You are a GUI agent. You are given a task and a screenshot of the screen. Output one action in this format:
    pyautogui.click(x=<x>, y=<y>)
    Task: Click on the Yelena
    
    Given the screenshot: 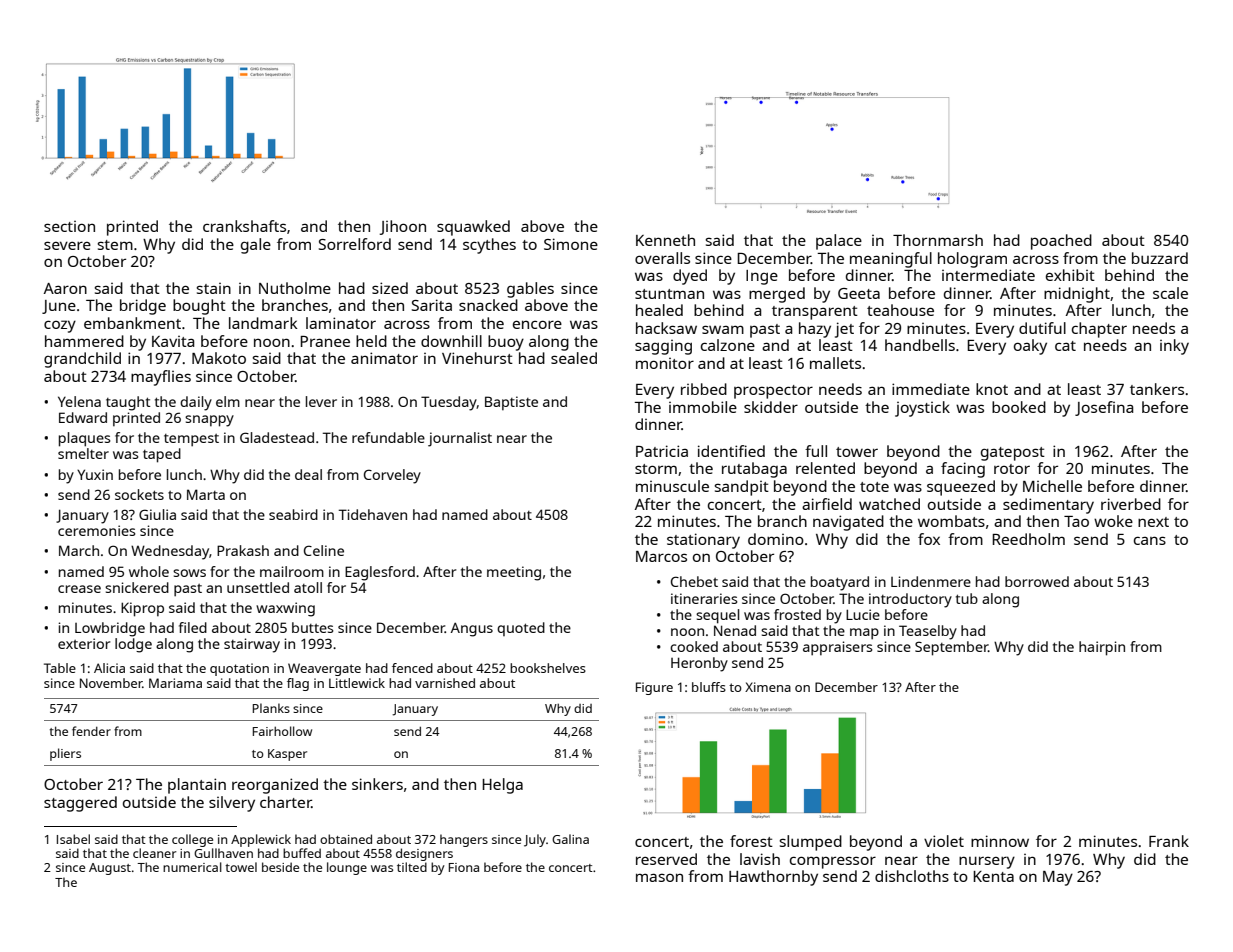 What is the action you would take?
    pyautogui.click(x=79, y=401)
